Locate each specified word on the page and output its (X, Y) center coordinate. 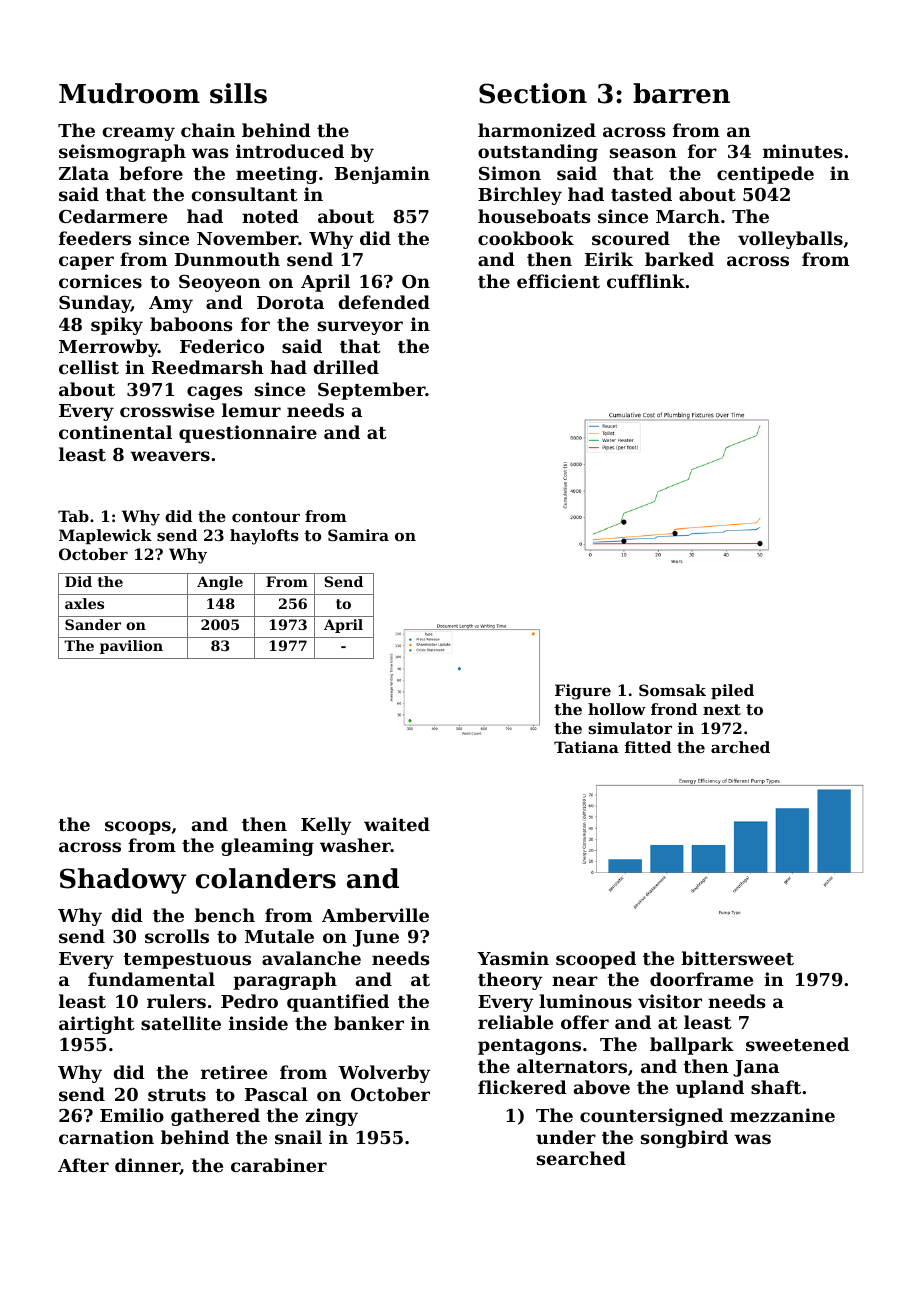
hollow (617, 709)
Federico (222, 346)
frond (674, 709)
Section (533, 93)
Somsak (672, 690)
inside (258, 1023)
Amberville (375, 915)
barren (681, 93)
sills (238, 93)
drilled (346, 367)
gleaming (267, 847)
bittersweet (737, 958)
